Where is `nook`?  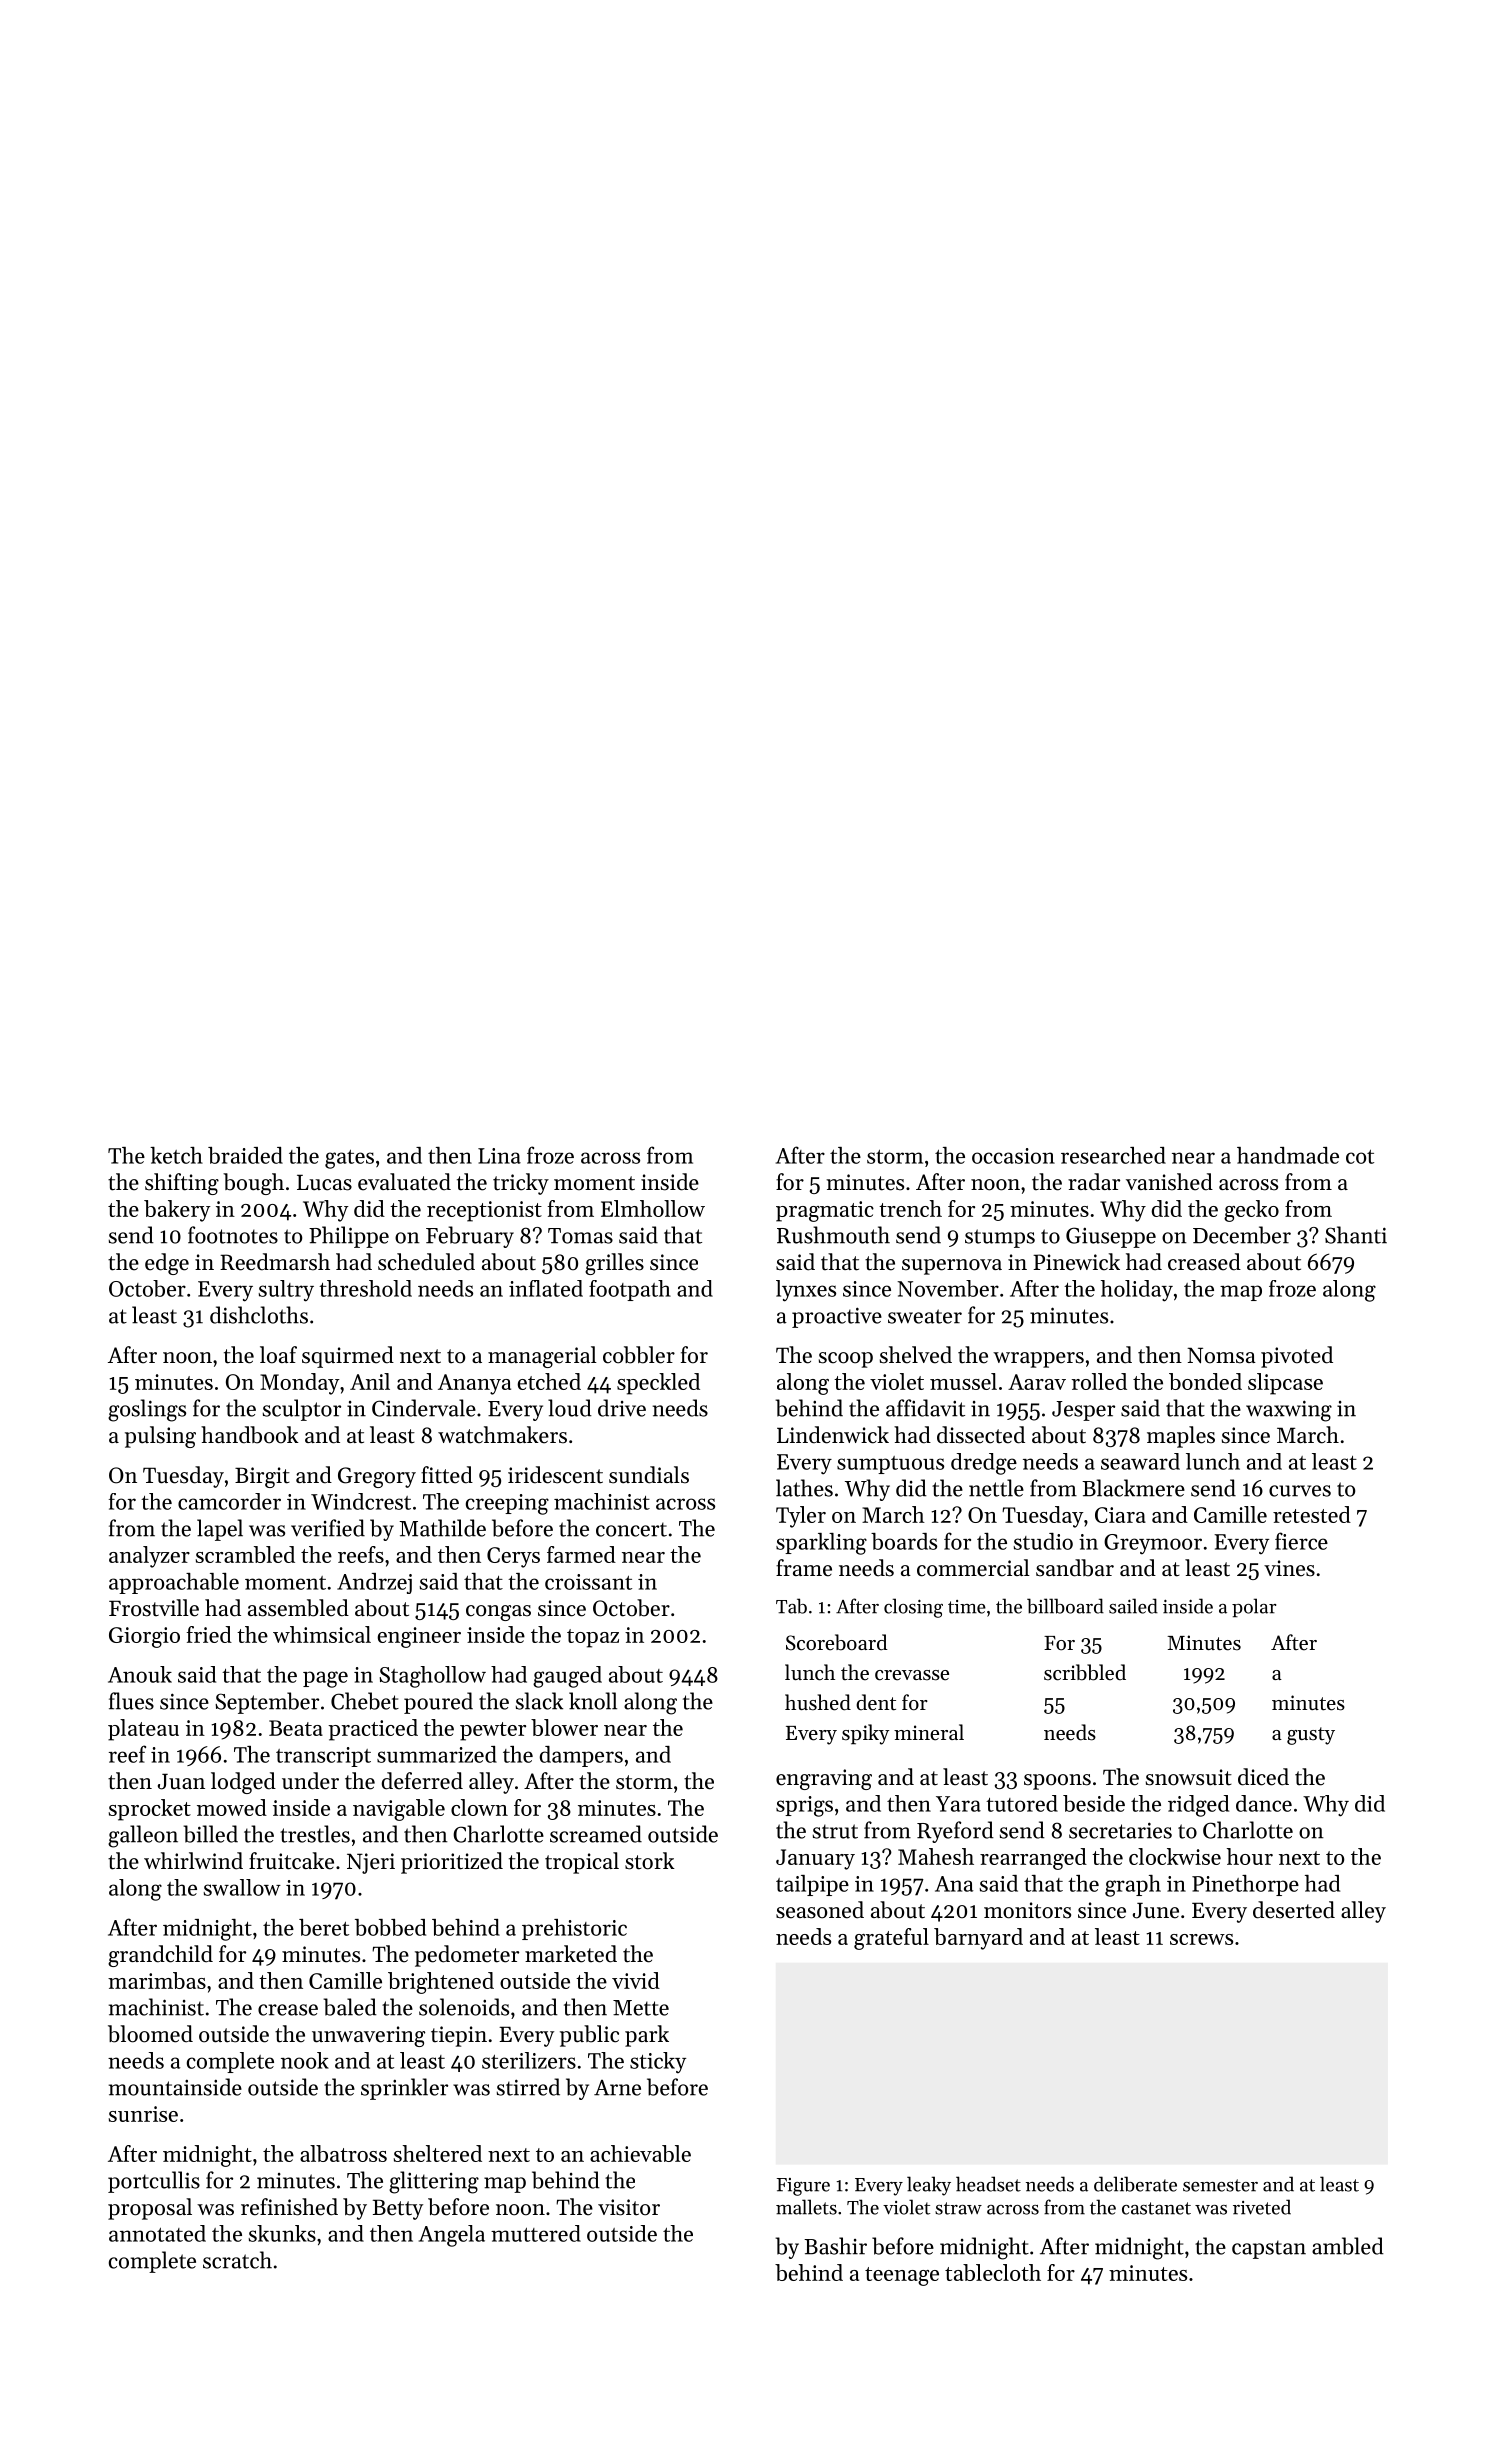
nook is located at coordinates (305, 2060).
